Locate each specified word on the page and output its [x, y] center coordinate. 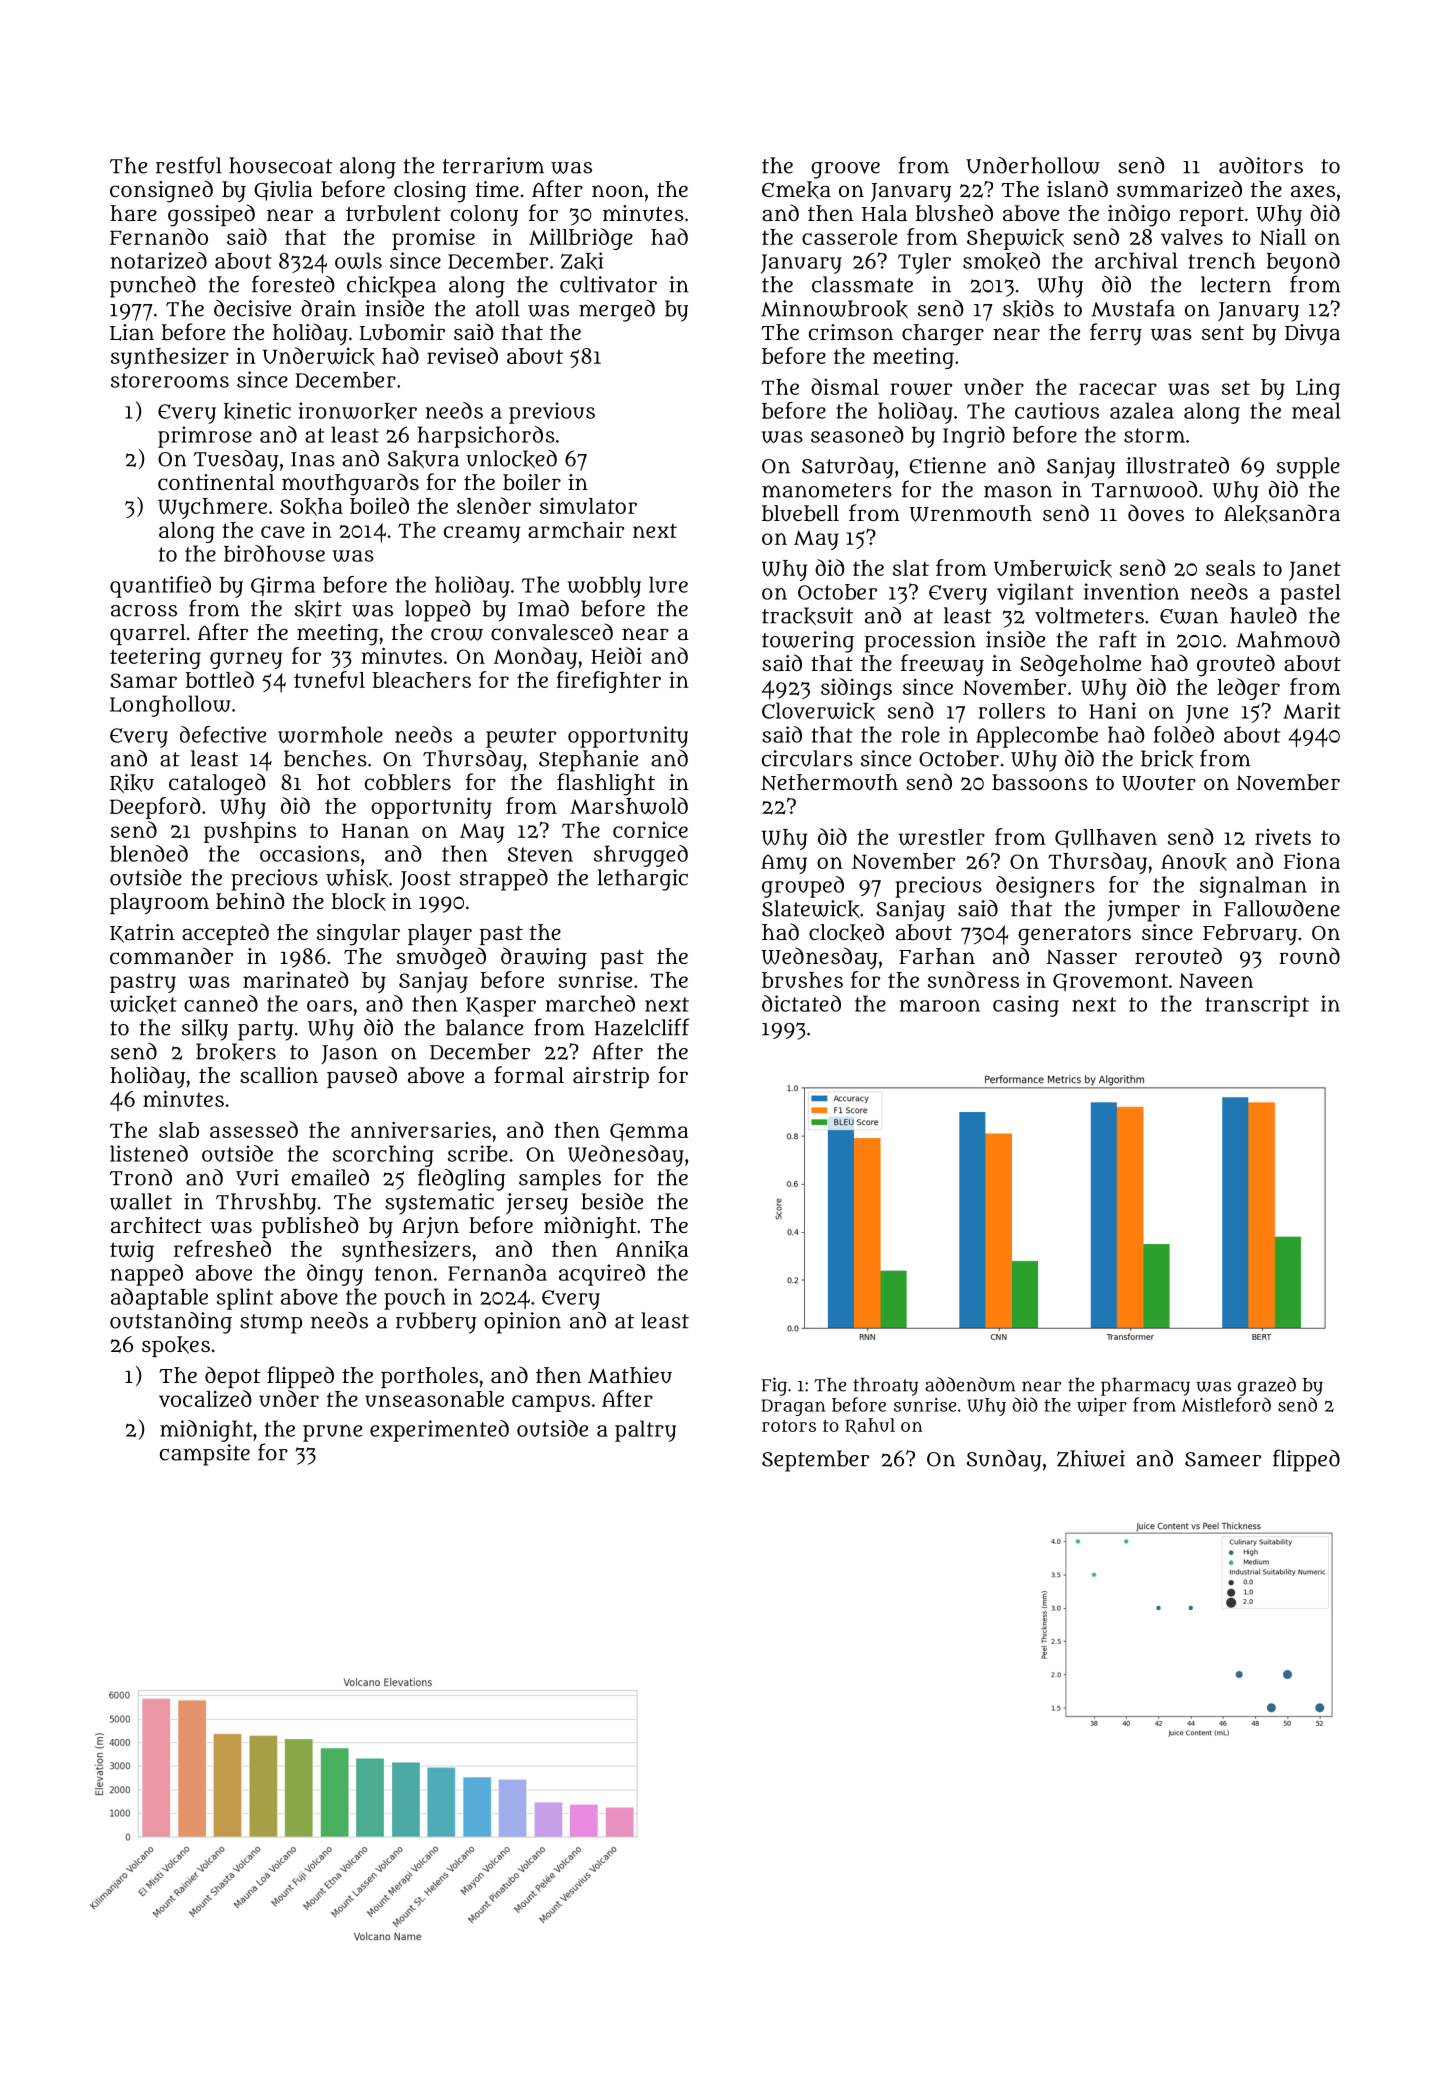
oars [329, 1006]
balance [484, 1027]
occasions [310, 853]
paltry [645, 1431]
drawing [544, 958]
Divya [1312, 334]
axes [1313, 191]
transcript [1257, 1006]
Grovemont [1110, 982]
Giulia [283, 191]
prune [332, 1433]
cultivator [608, 284]
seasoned [857, 434]
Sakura [423, 459]
